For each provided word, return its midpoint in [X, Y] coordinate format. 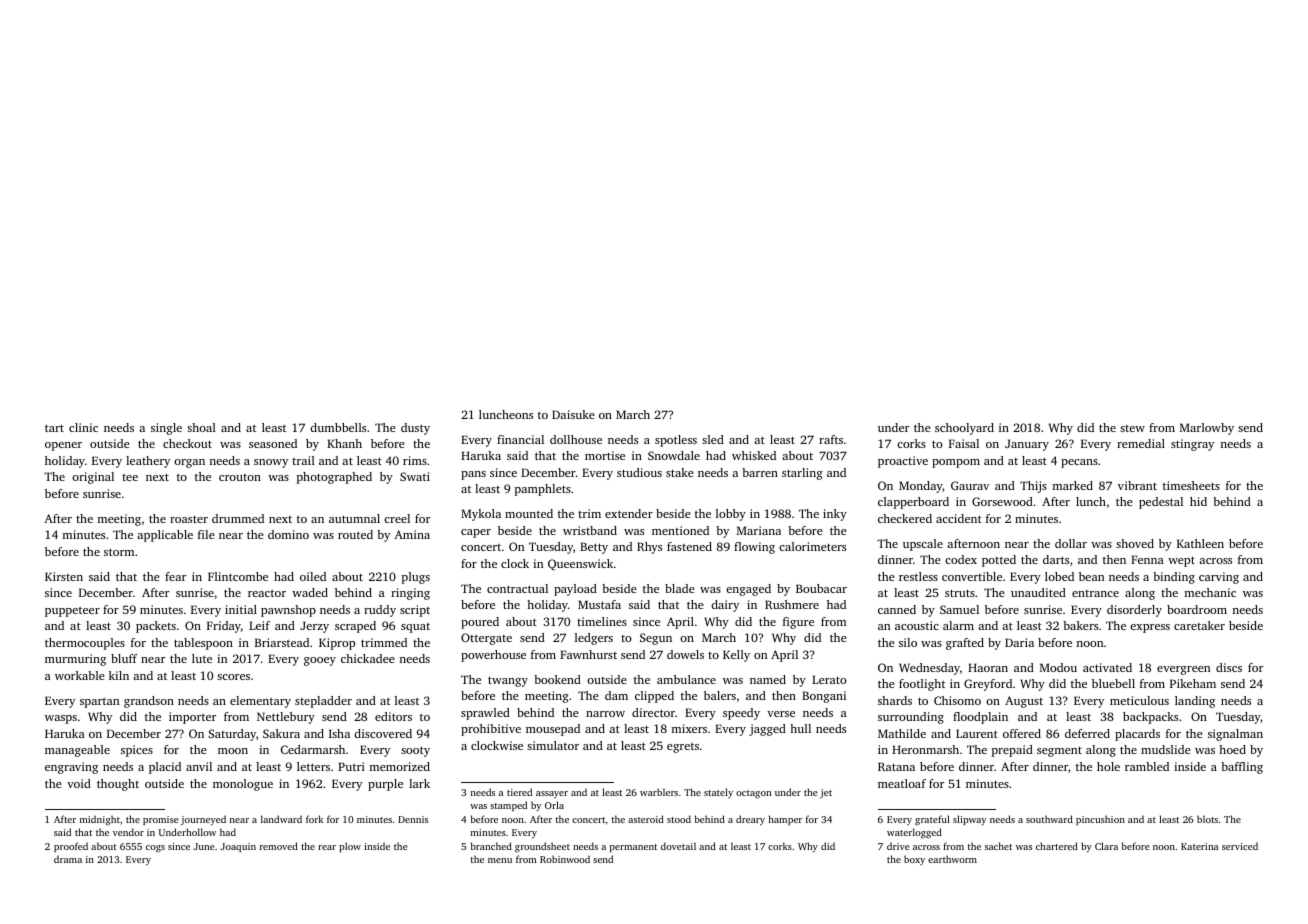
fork [314, 819]
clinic [83, 427]
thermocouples [85, 644]
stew [1132, 428]
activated [1107, 667]
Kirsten [64, 576]
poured [480, 623]
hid [1198, 501]
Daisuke [573, 414]
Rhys [649, 548]
